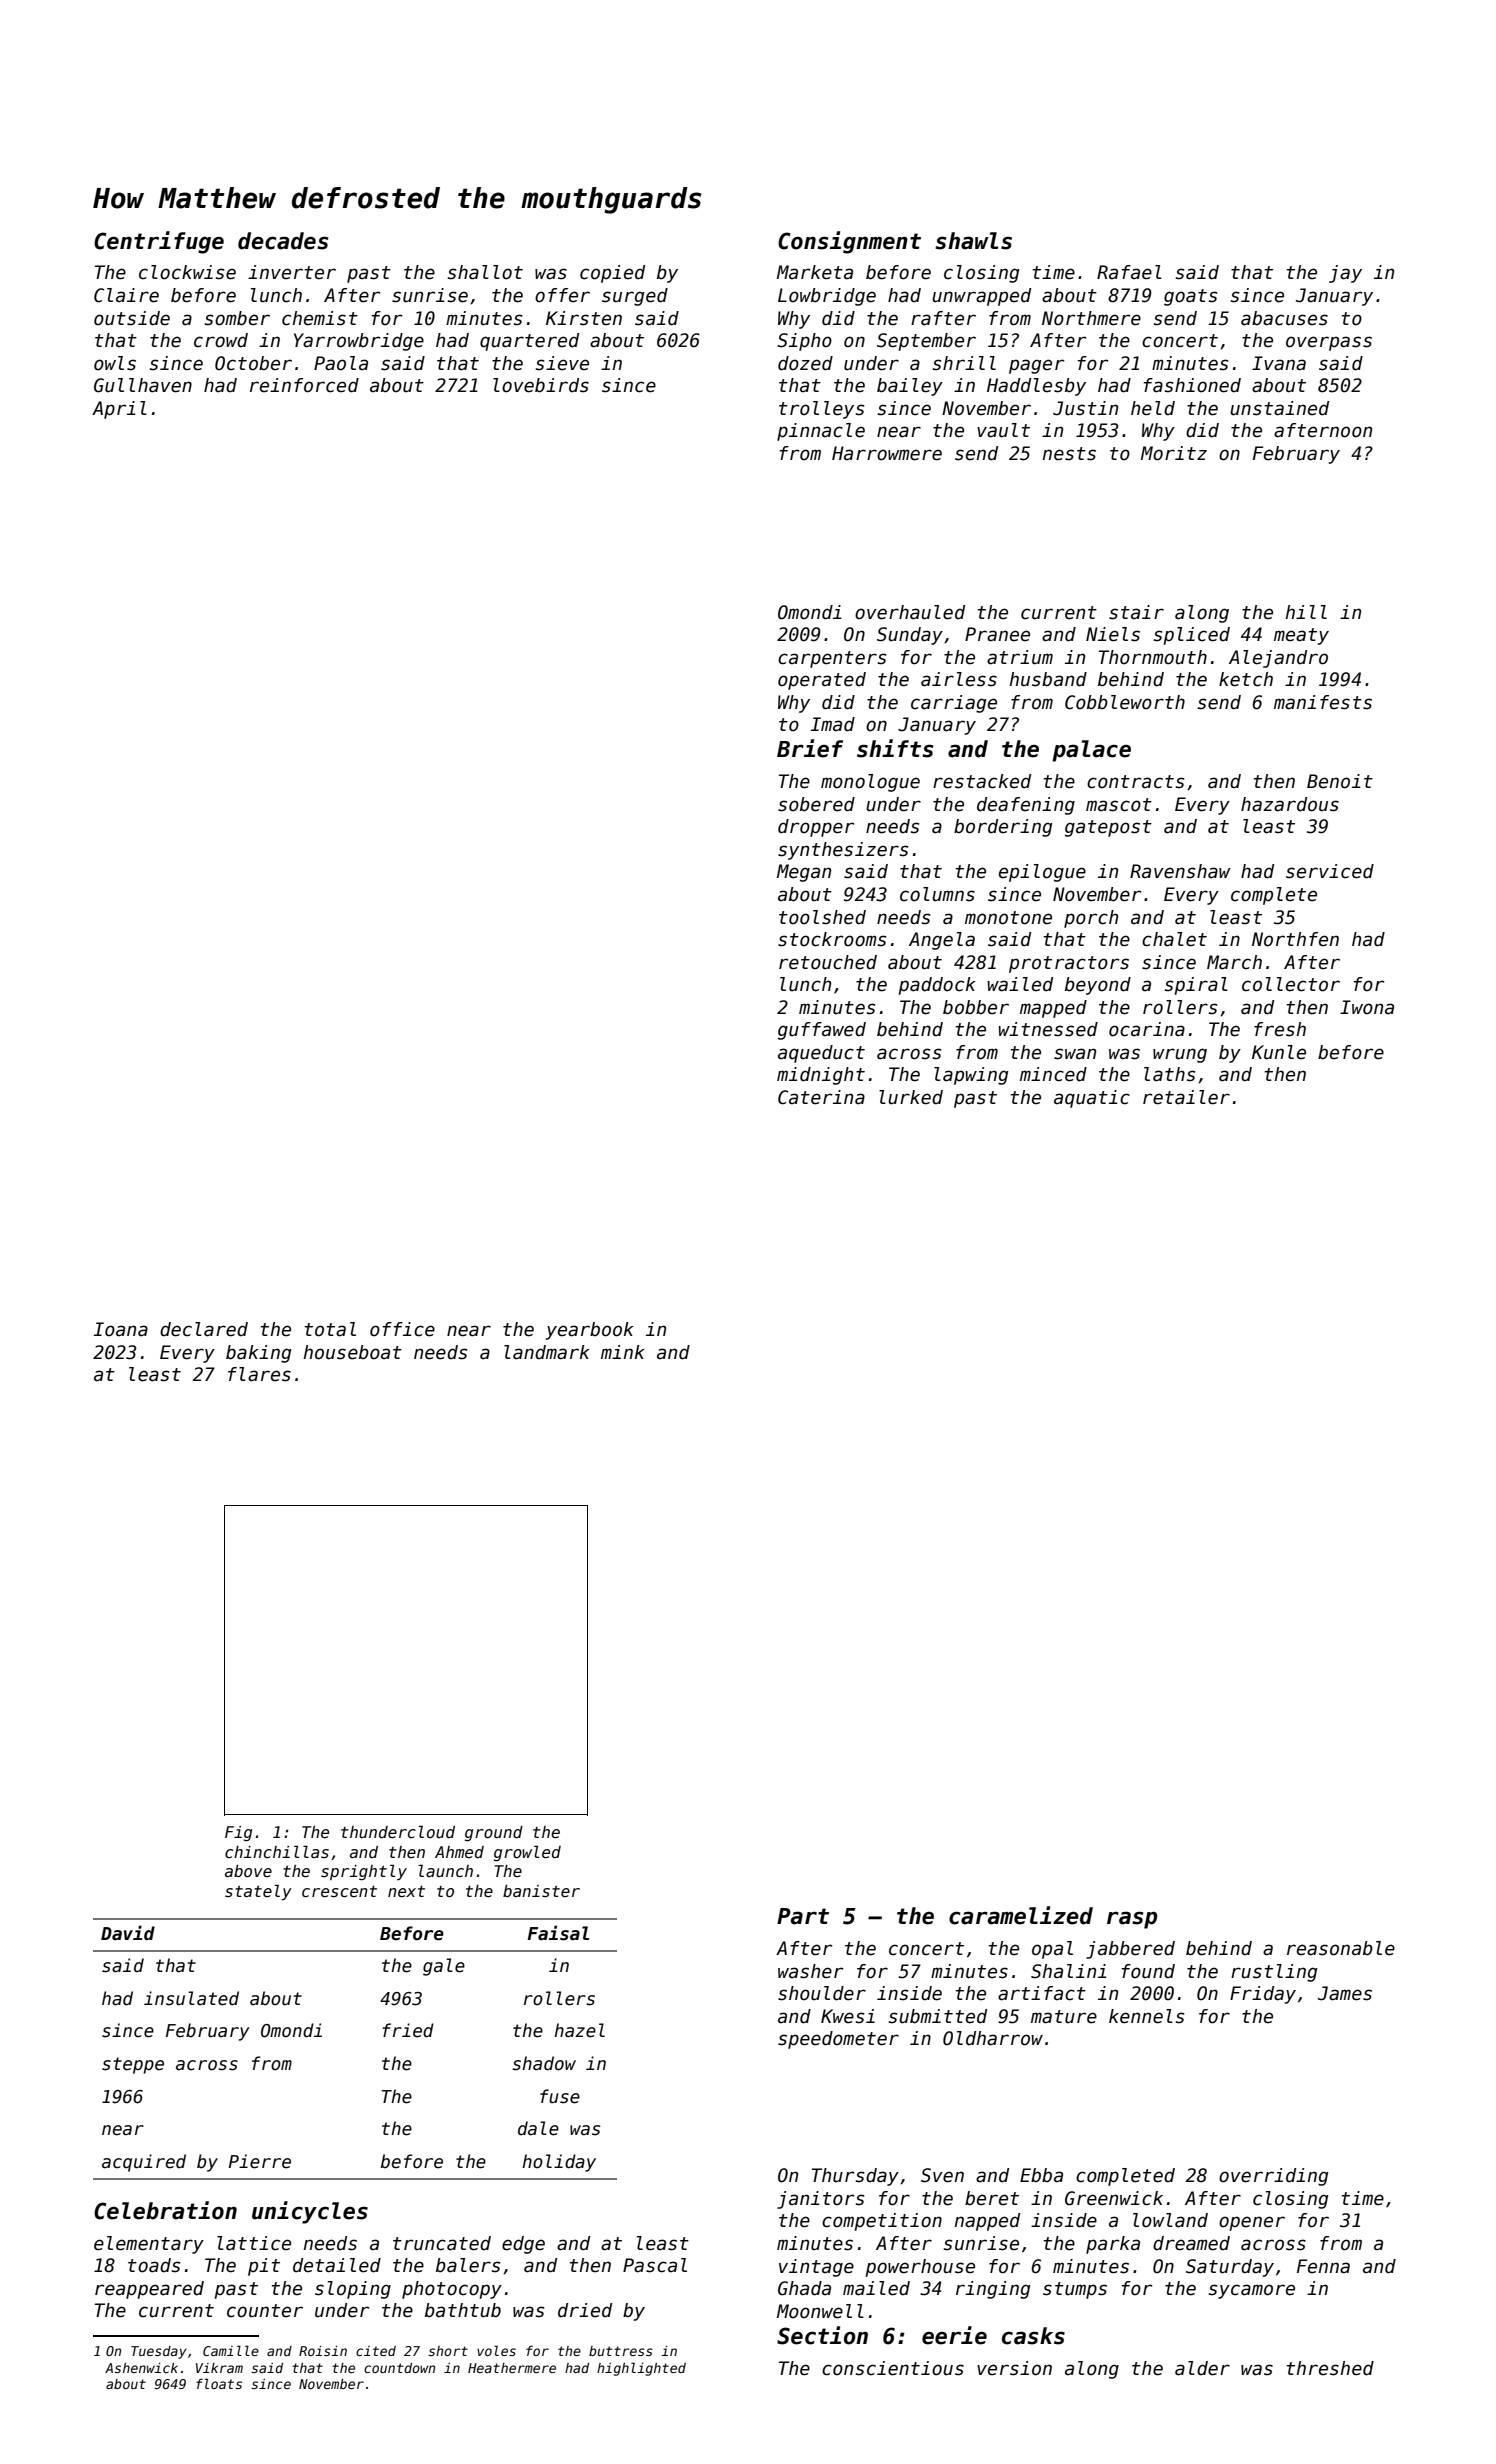  I want to click on caramelized, so click(1021, 1915).
